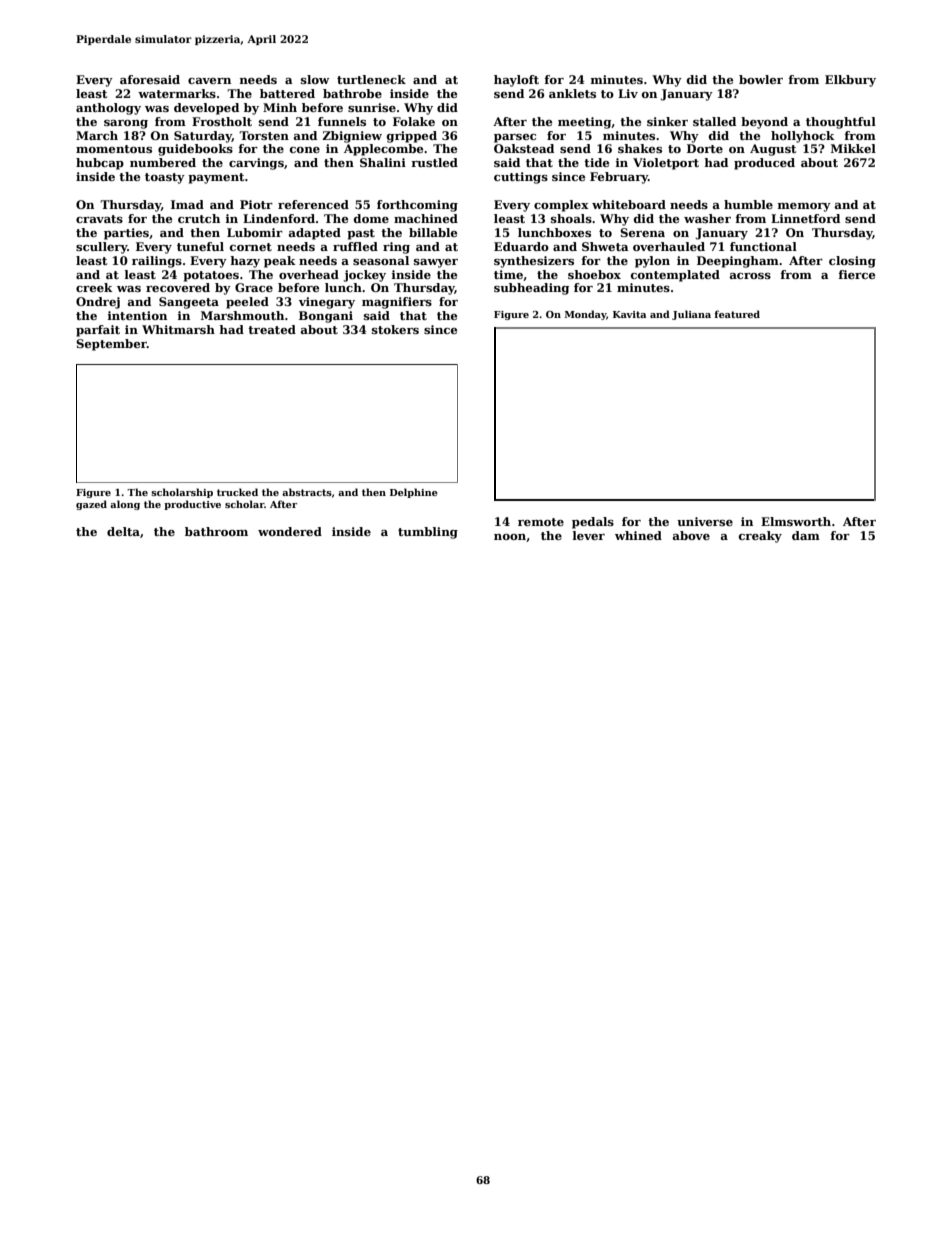  What do you see at coordinates (761, 79) in the document?
I see `bowler` at bounding box center [761, 79].
